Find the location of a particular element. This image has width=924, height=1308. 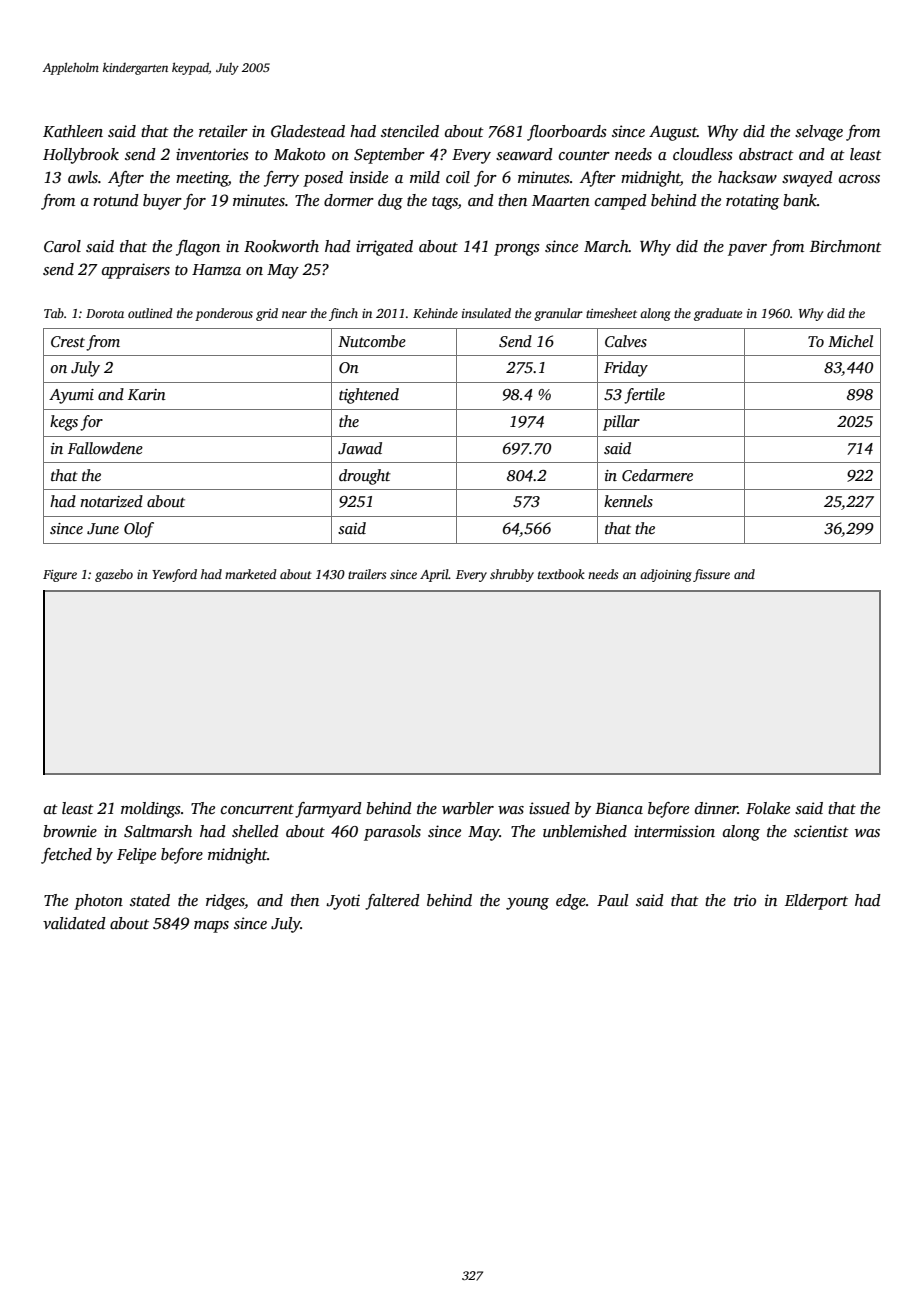

seaward is located at coordinates (524, 154).
